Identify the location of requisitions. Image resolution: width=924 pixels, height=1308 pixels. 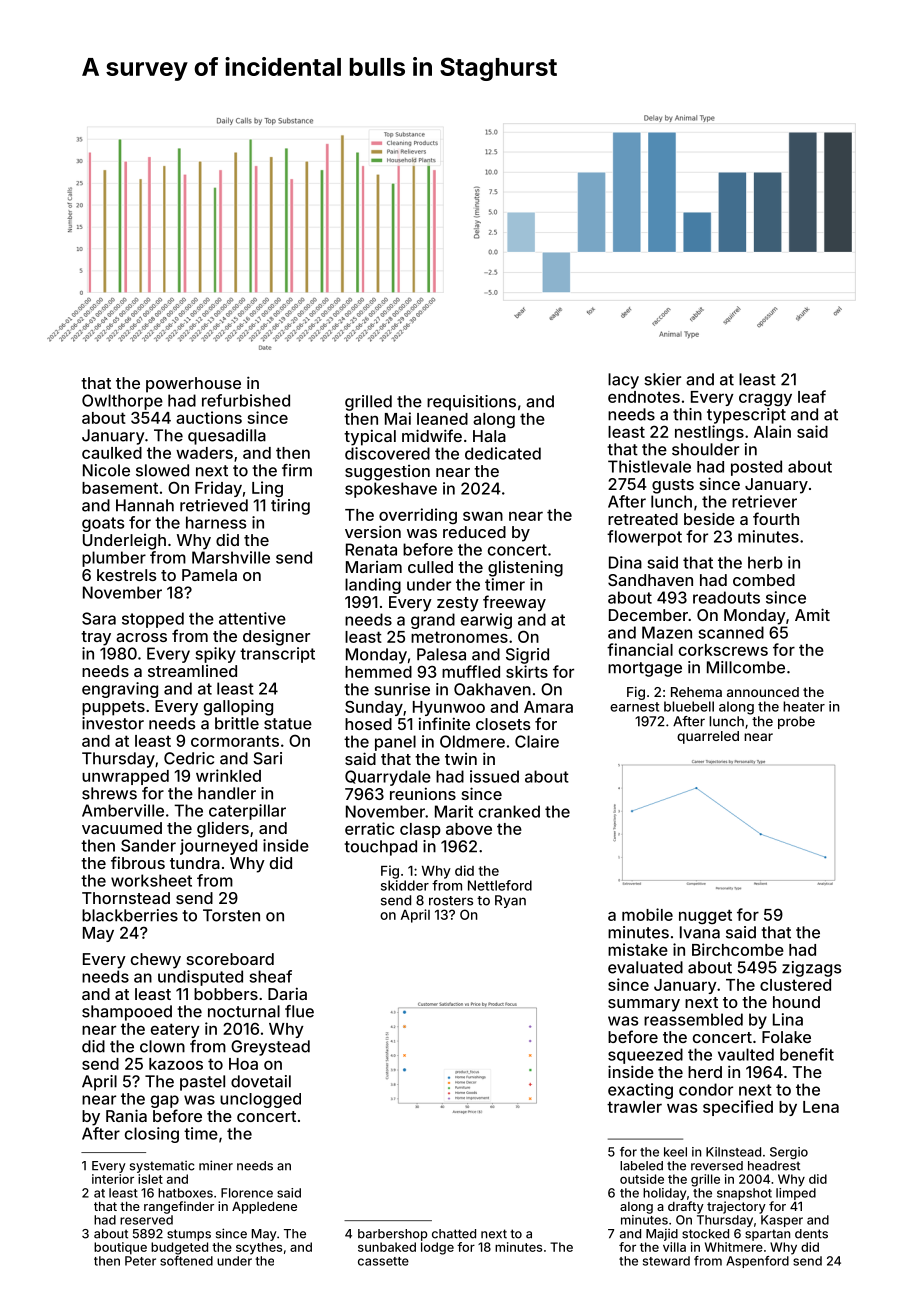
(471, 403).
